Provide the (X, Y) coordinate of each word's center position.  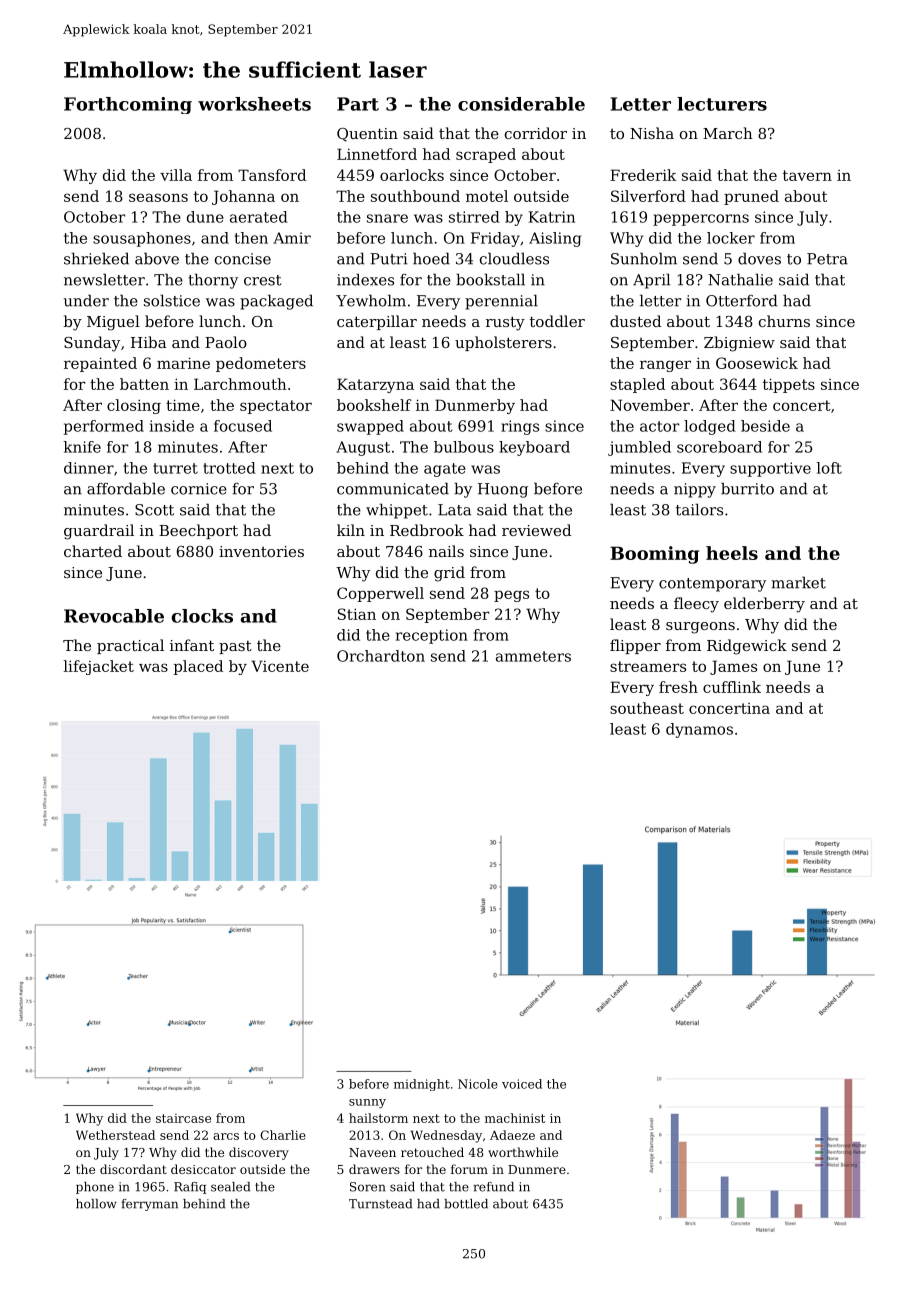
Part (358, 104)
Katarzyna (375, 385)
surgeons (700, 628)
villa (176, 175)
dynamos (699, 730)
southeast (647, 708)
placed (198, 667)
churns (784, 321)
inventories (261, 551)
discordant (133, 1169)
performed (104, 427)
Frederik (643, 175)
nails (446, 551)
